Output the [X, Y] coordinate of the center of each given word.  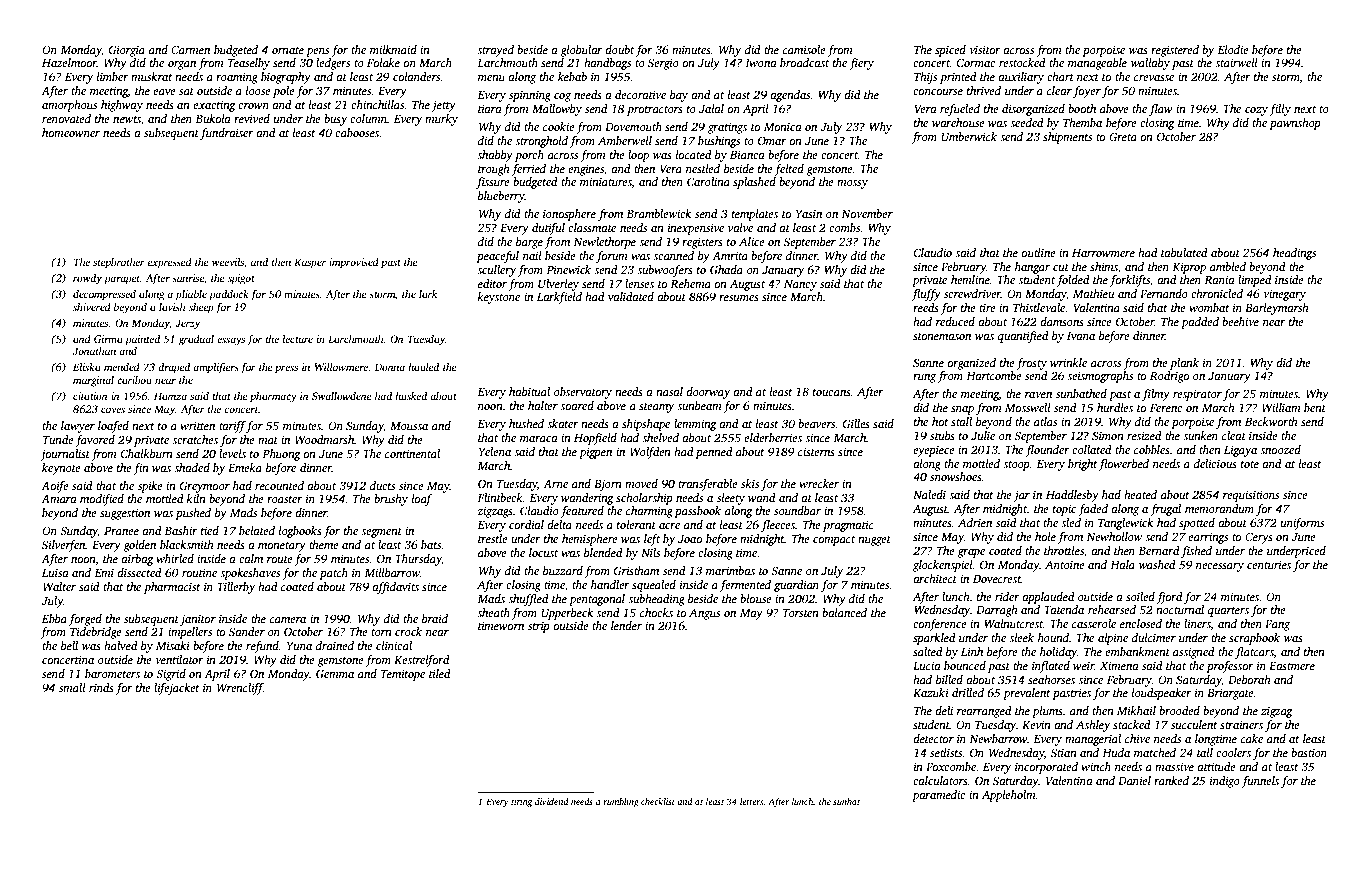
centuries [1269, 564]
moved [641, 483]
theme [324, 544]
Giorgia [127, 51]
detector [933, 738]
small [72, 687]
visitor [985, 49]
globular [581, 51]
